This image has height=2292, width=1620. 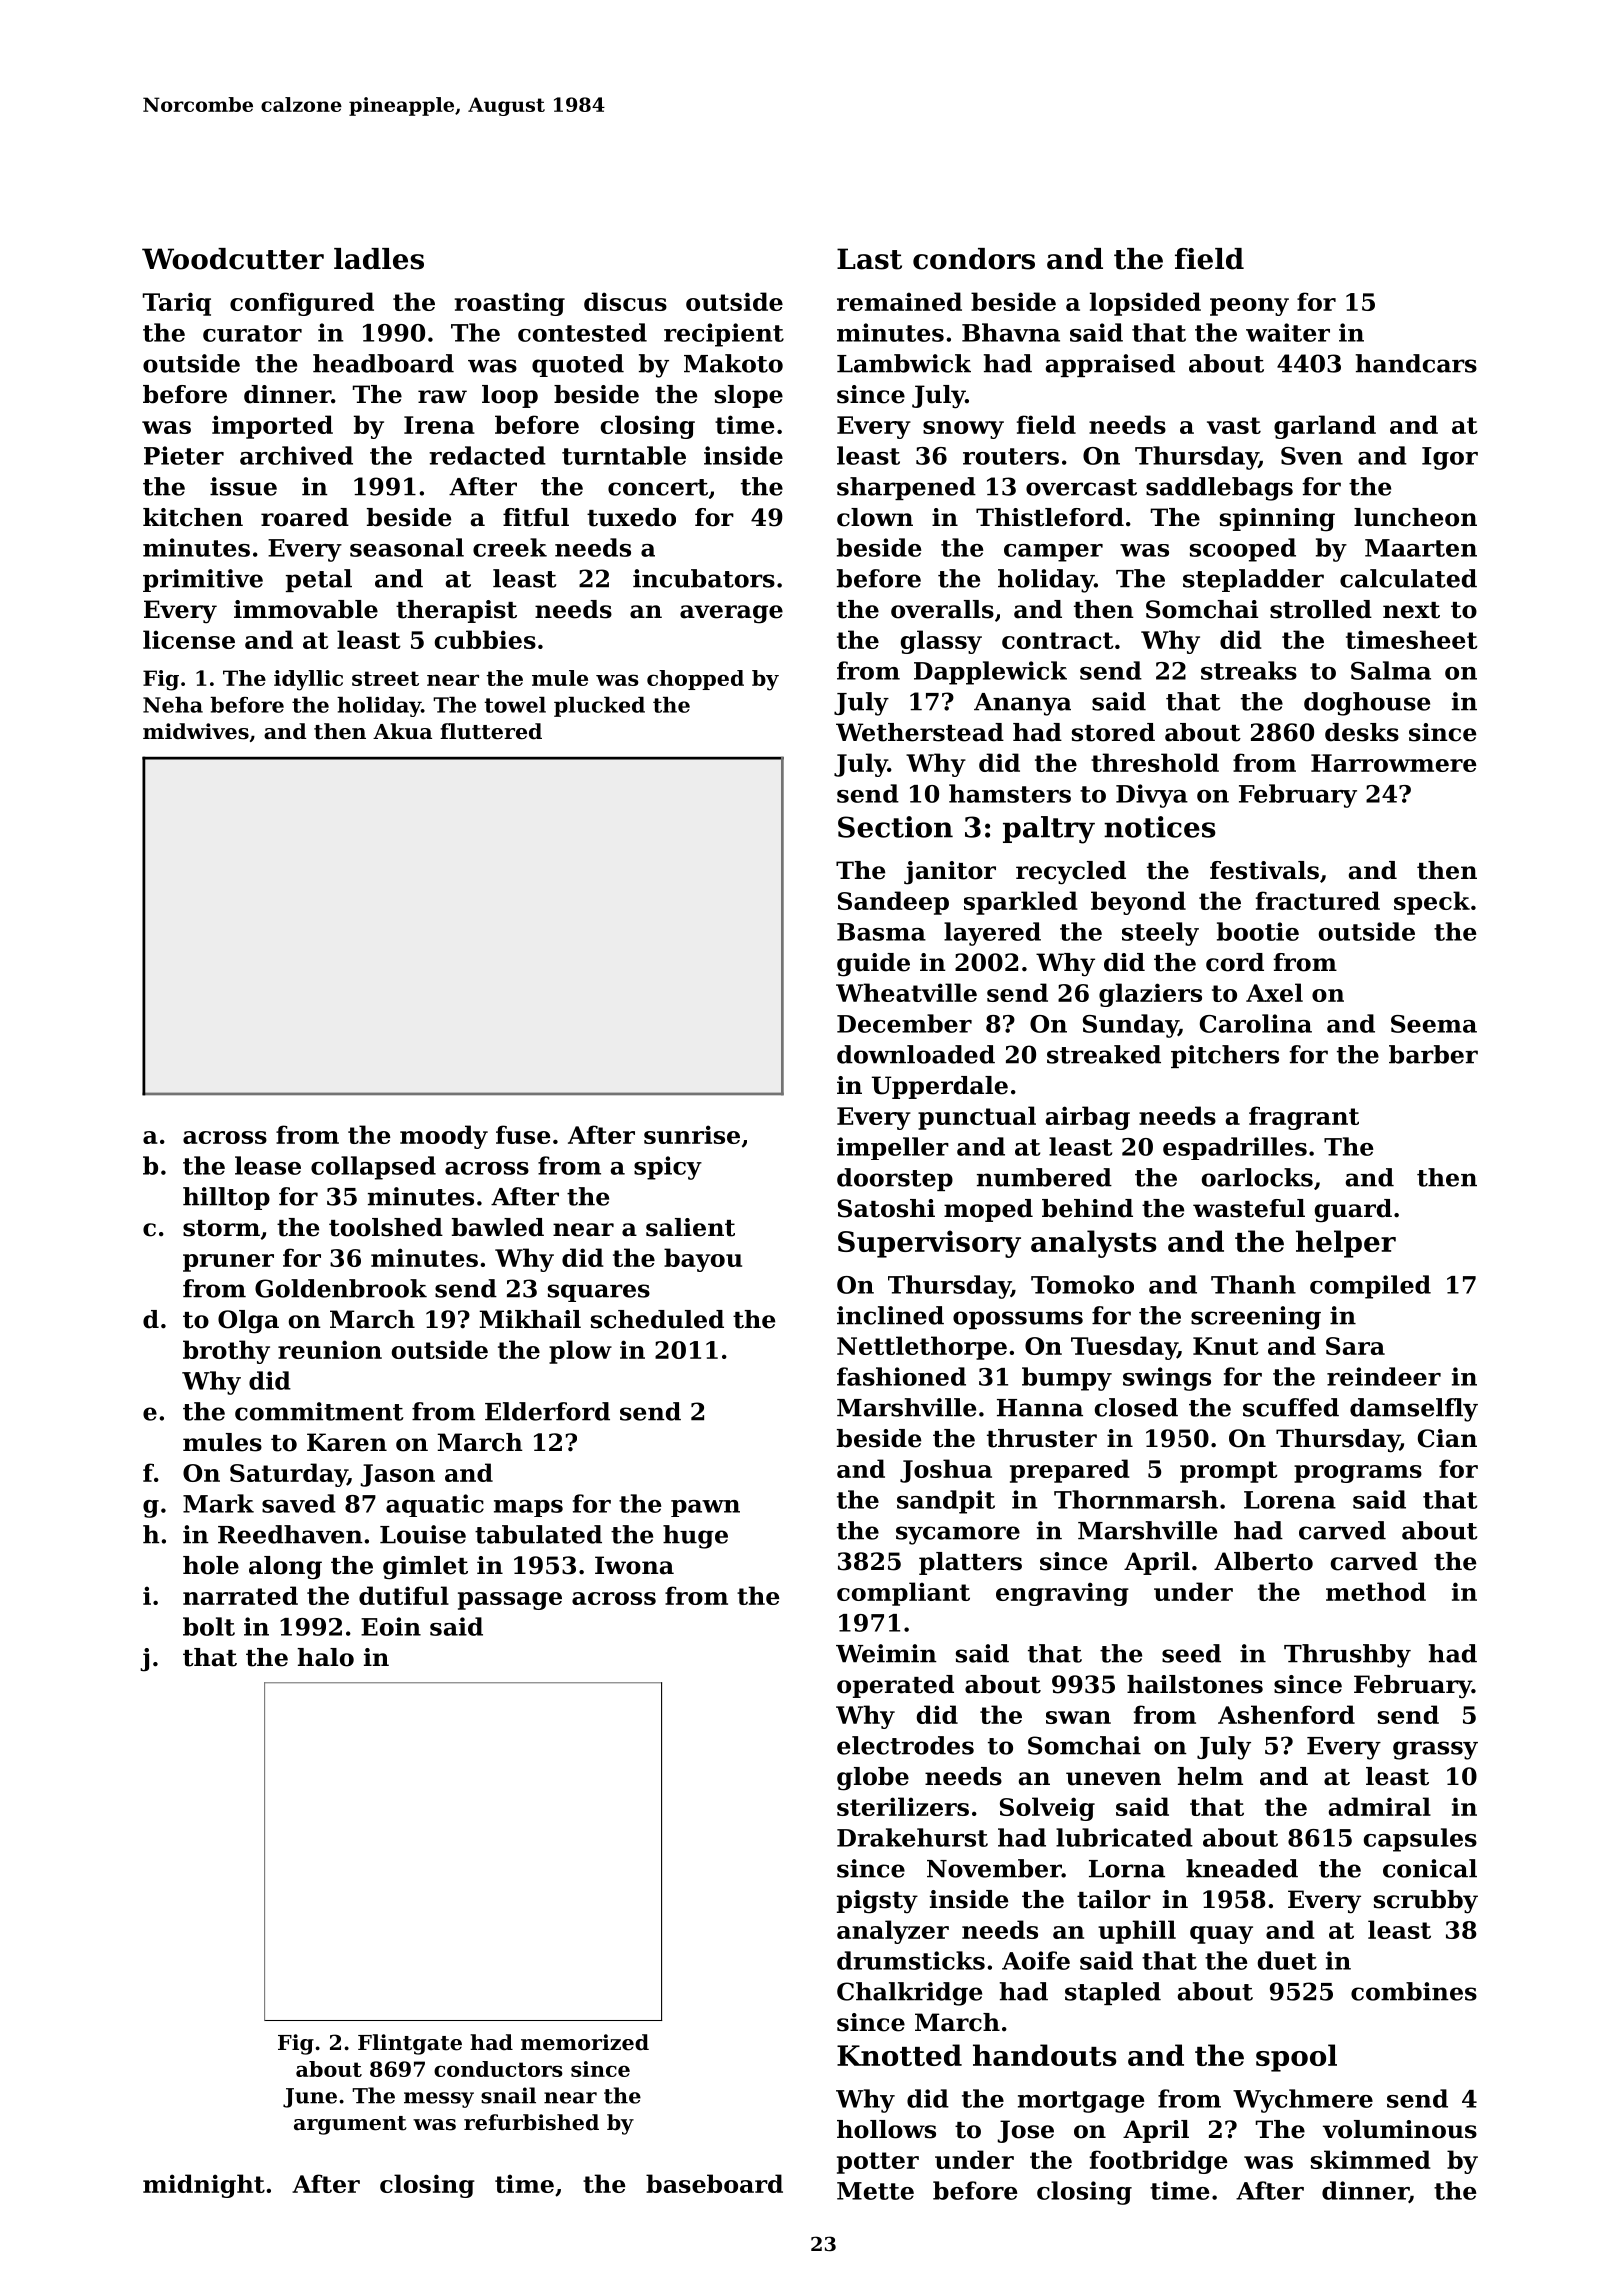 I want to click on Akua, so click(x=402, y=731).
